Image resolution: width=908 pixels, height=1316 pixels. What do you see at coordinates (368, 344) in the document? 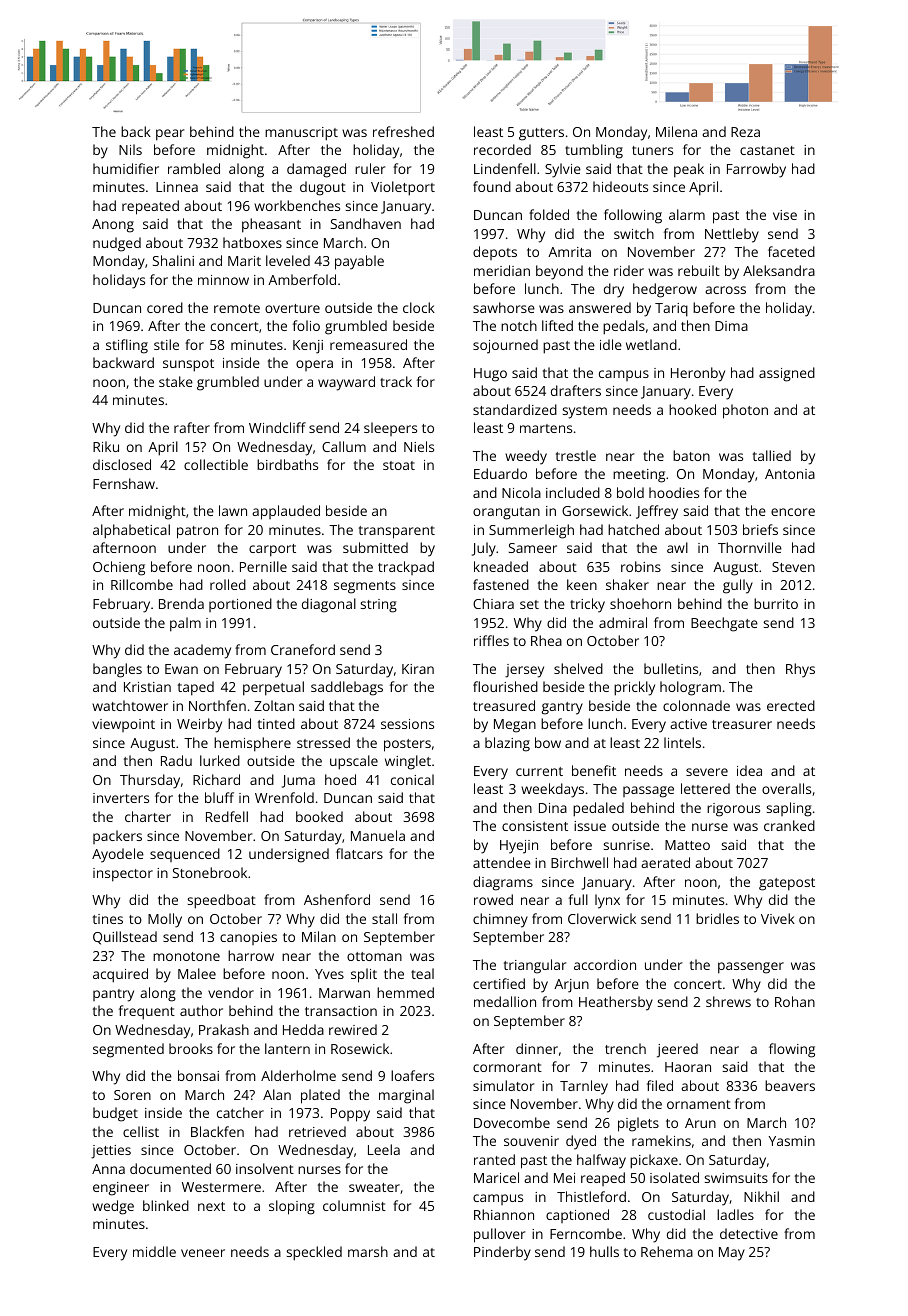
I see `remeasured` at bounding box center [368, 344].
